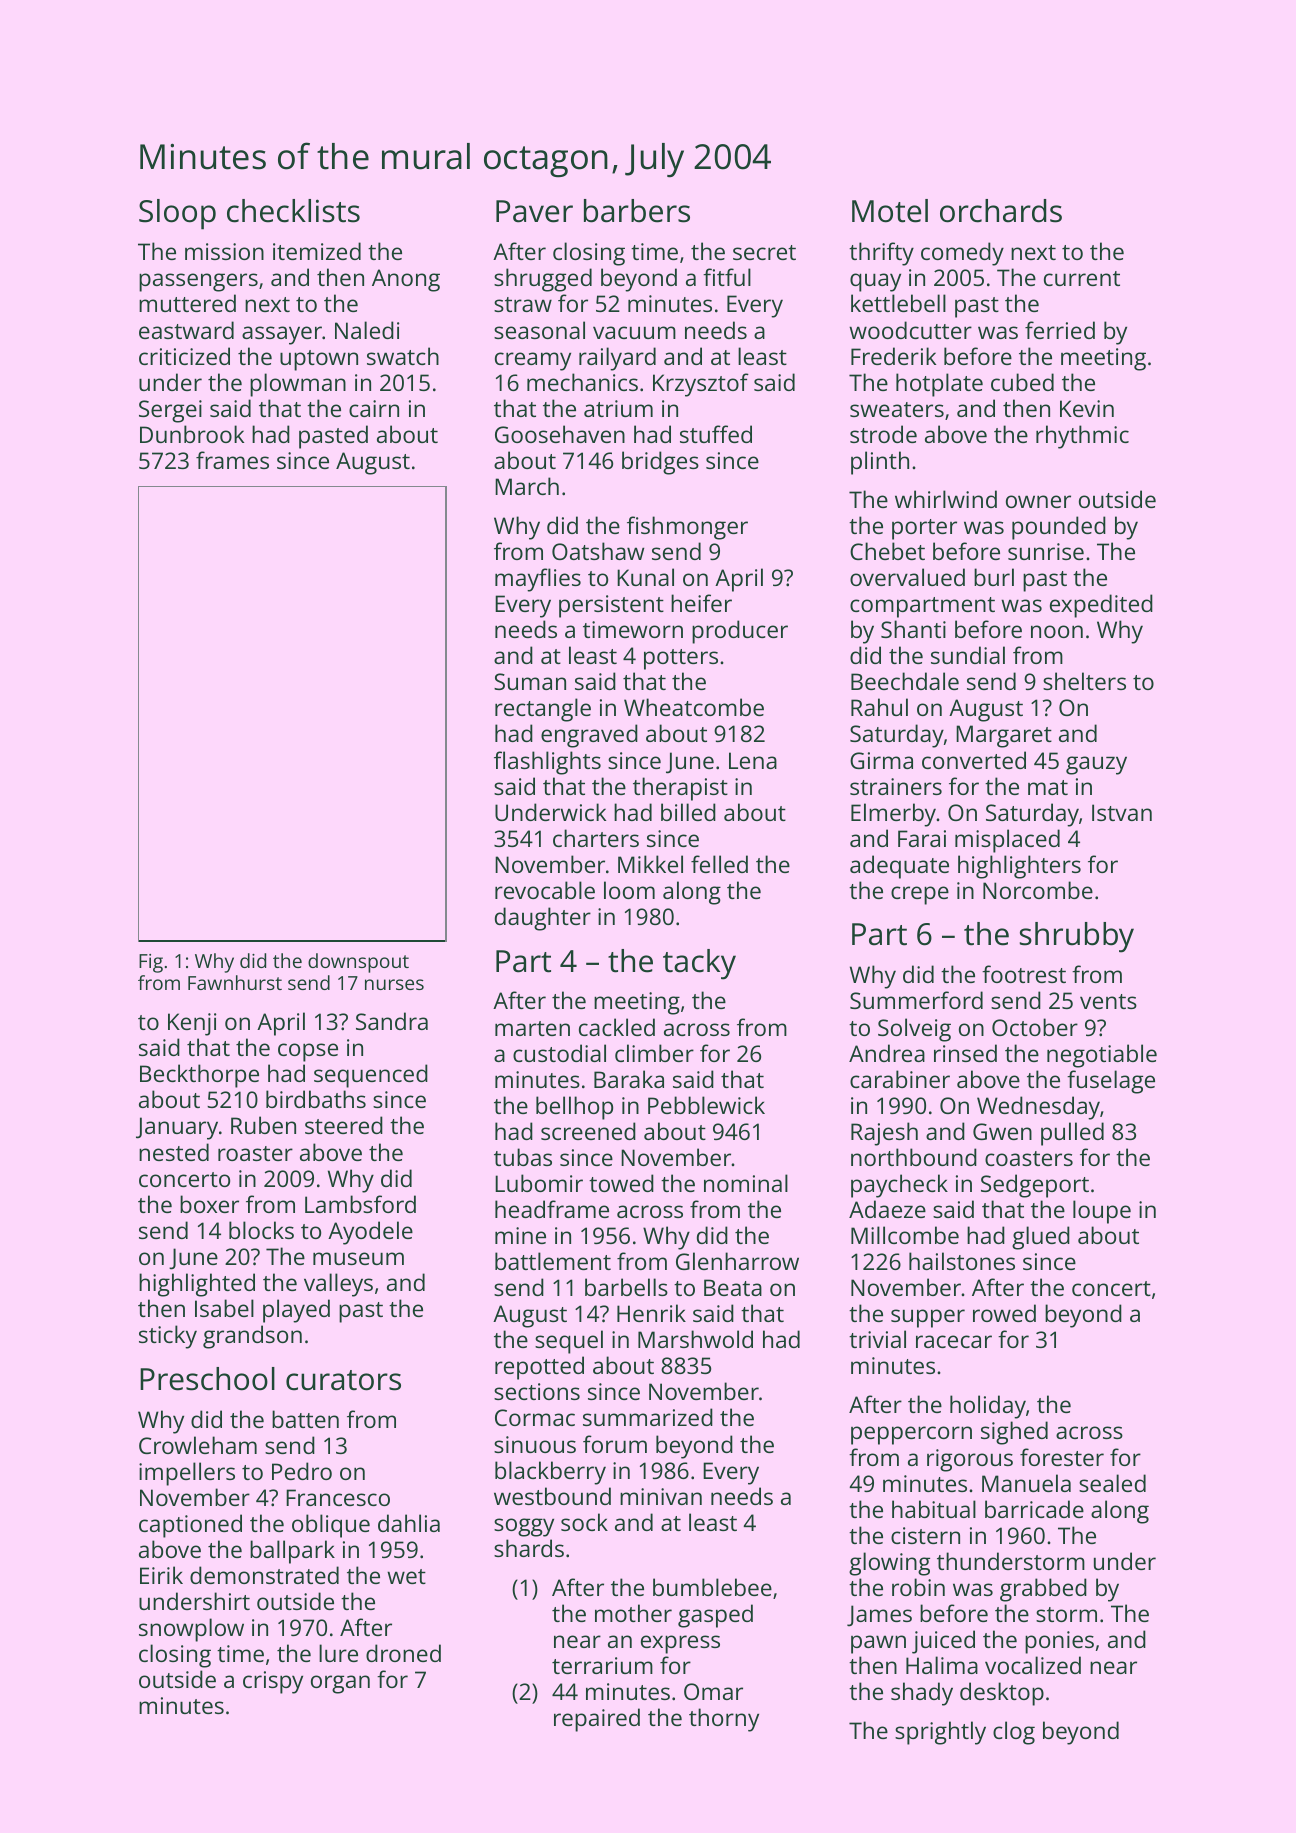 The width and height of the image is (1296, 1833). What do you see at coordinates (209, 1204) in the image?
I see `boxer` at bounding box center [209, 1204].
